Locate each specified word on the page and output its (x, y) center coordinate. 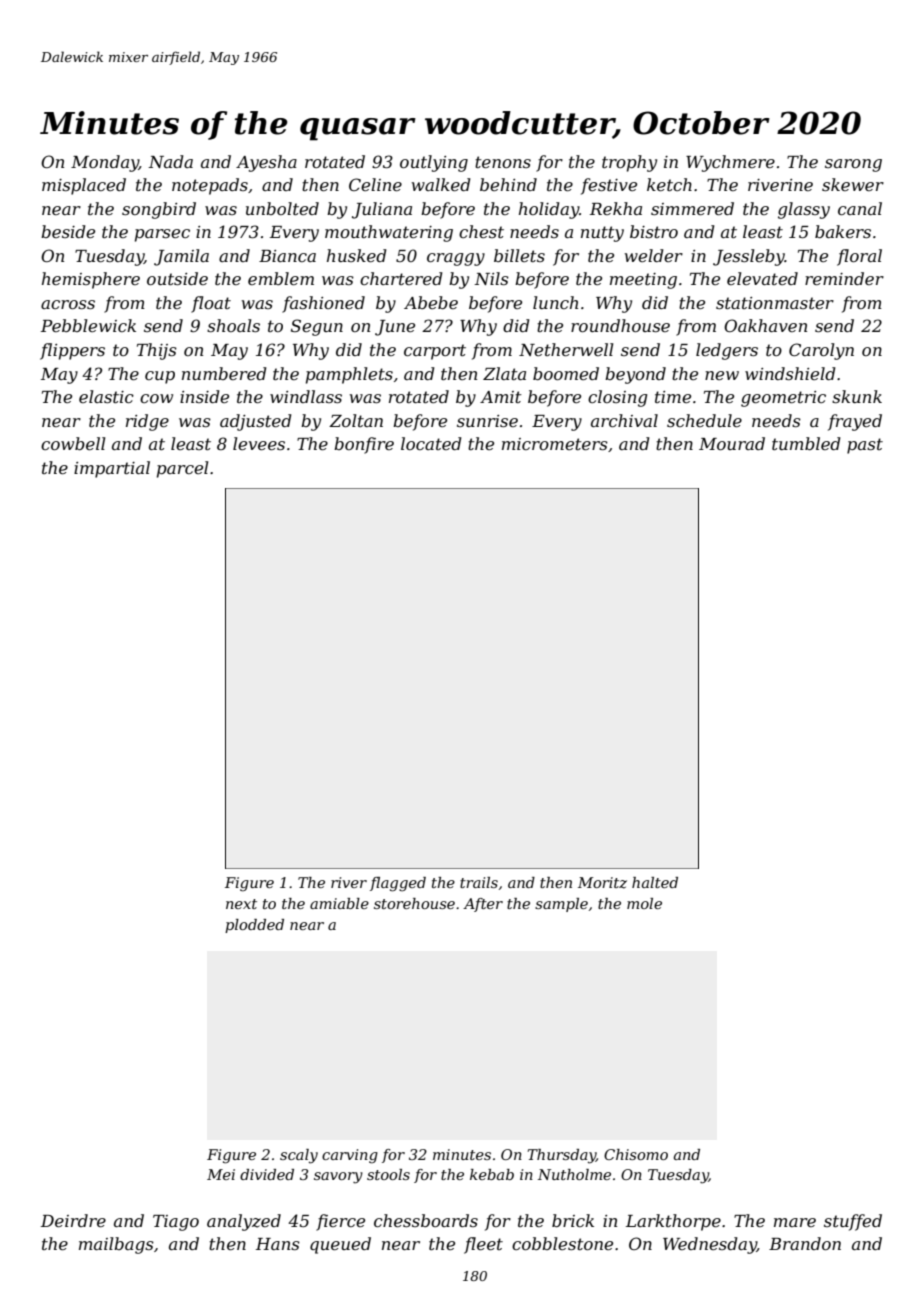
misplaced (84, 186)
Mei (221, 1174)
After (483, 905)
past (865, 446)
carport (435, 352)
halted (655, 882)
